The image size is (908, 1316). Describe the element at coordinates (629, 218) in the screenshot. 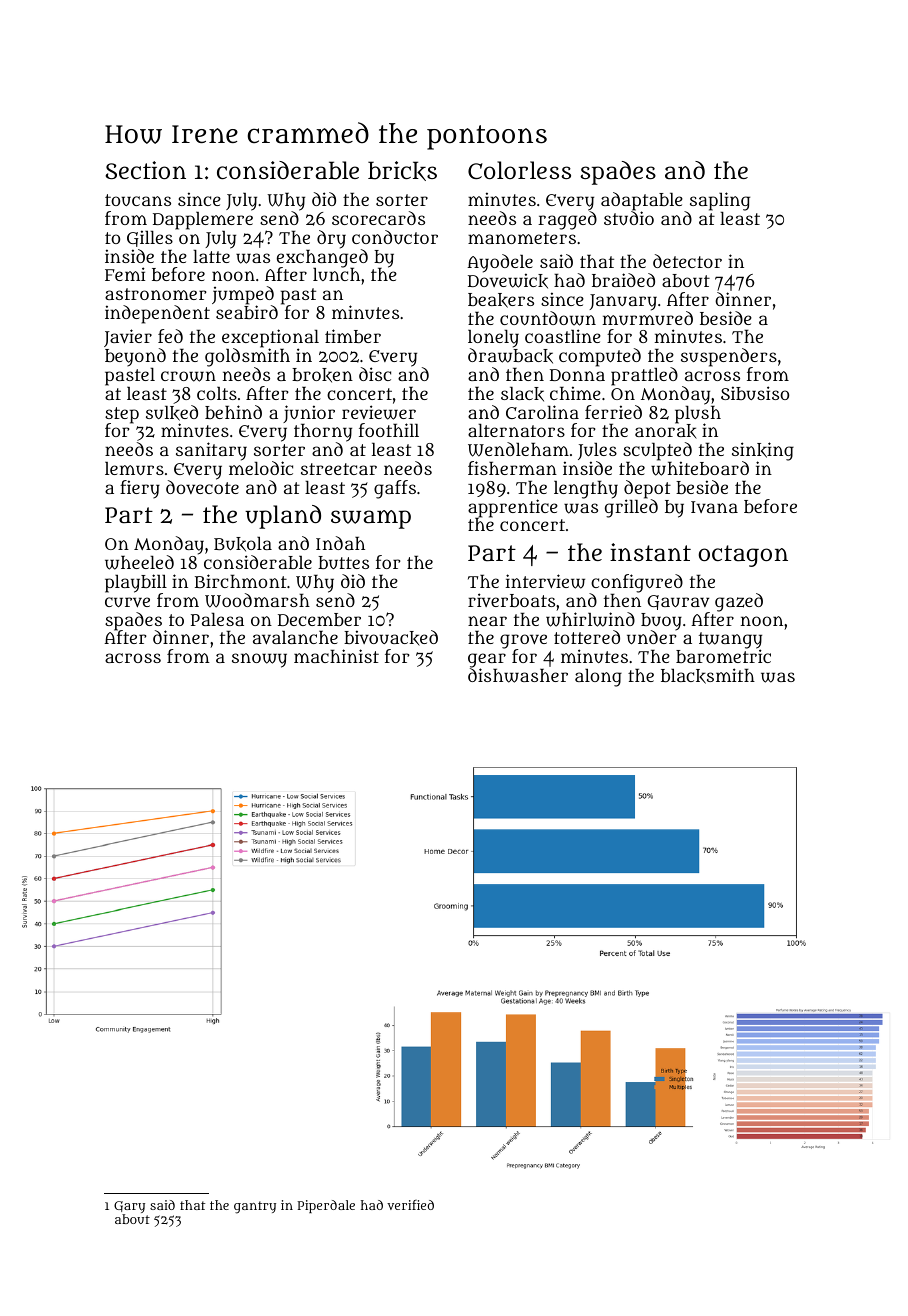

I see `studio` at that location.
